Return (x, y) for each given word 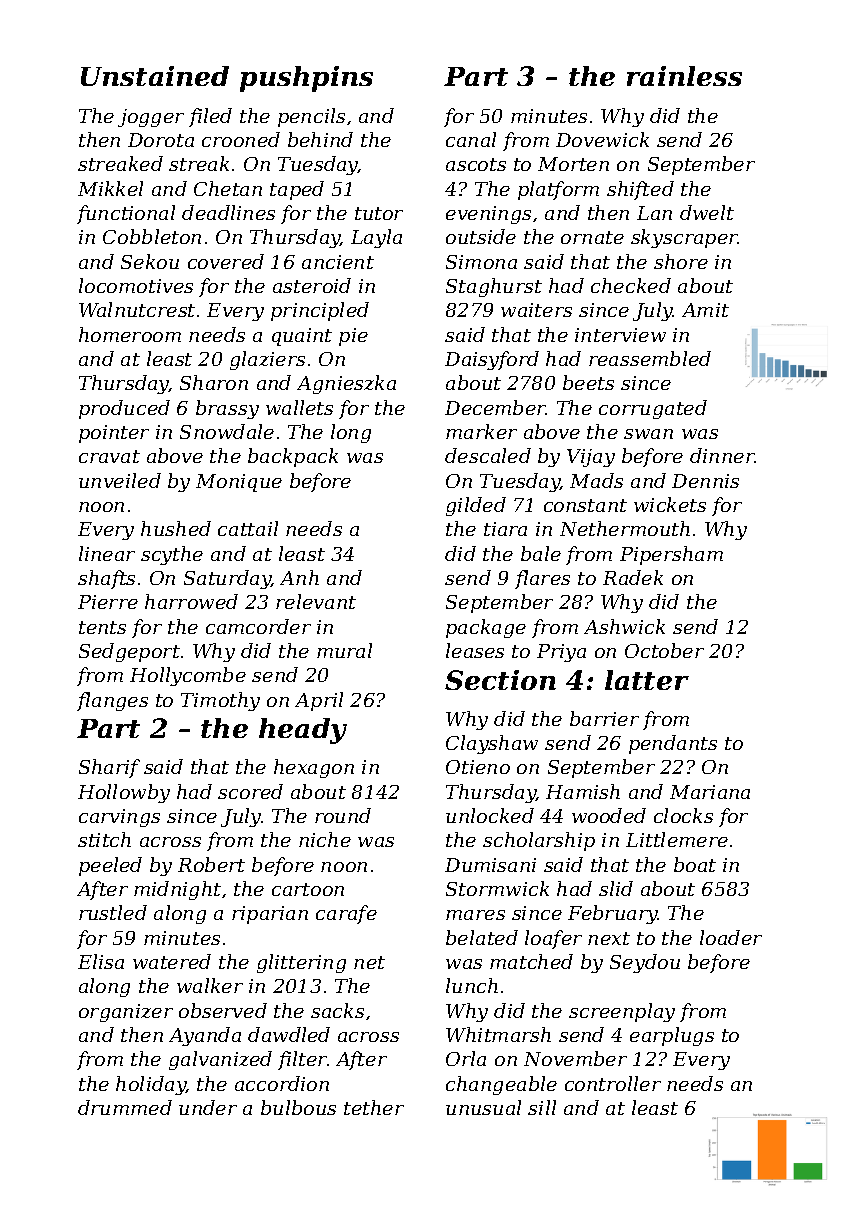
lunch (472, 985)
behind (320, 139)
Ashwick (624, 626)
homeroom (130, 334)
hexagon (314, 768)
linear (107, 553)
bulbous (298, 1107)
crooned (241, 139)
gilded (476, 506)
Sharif (109, 768)
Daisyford (492, 360)
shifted (640, 190)
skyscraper (684, 238)
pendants (673, 744)
